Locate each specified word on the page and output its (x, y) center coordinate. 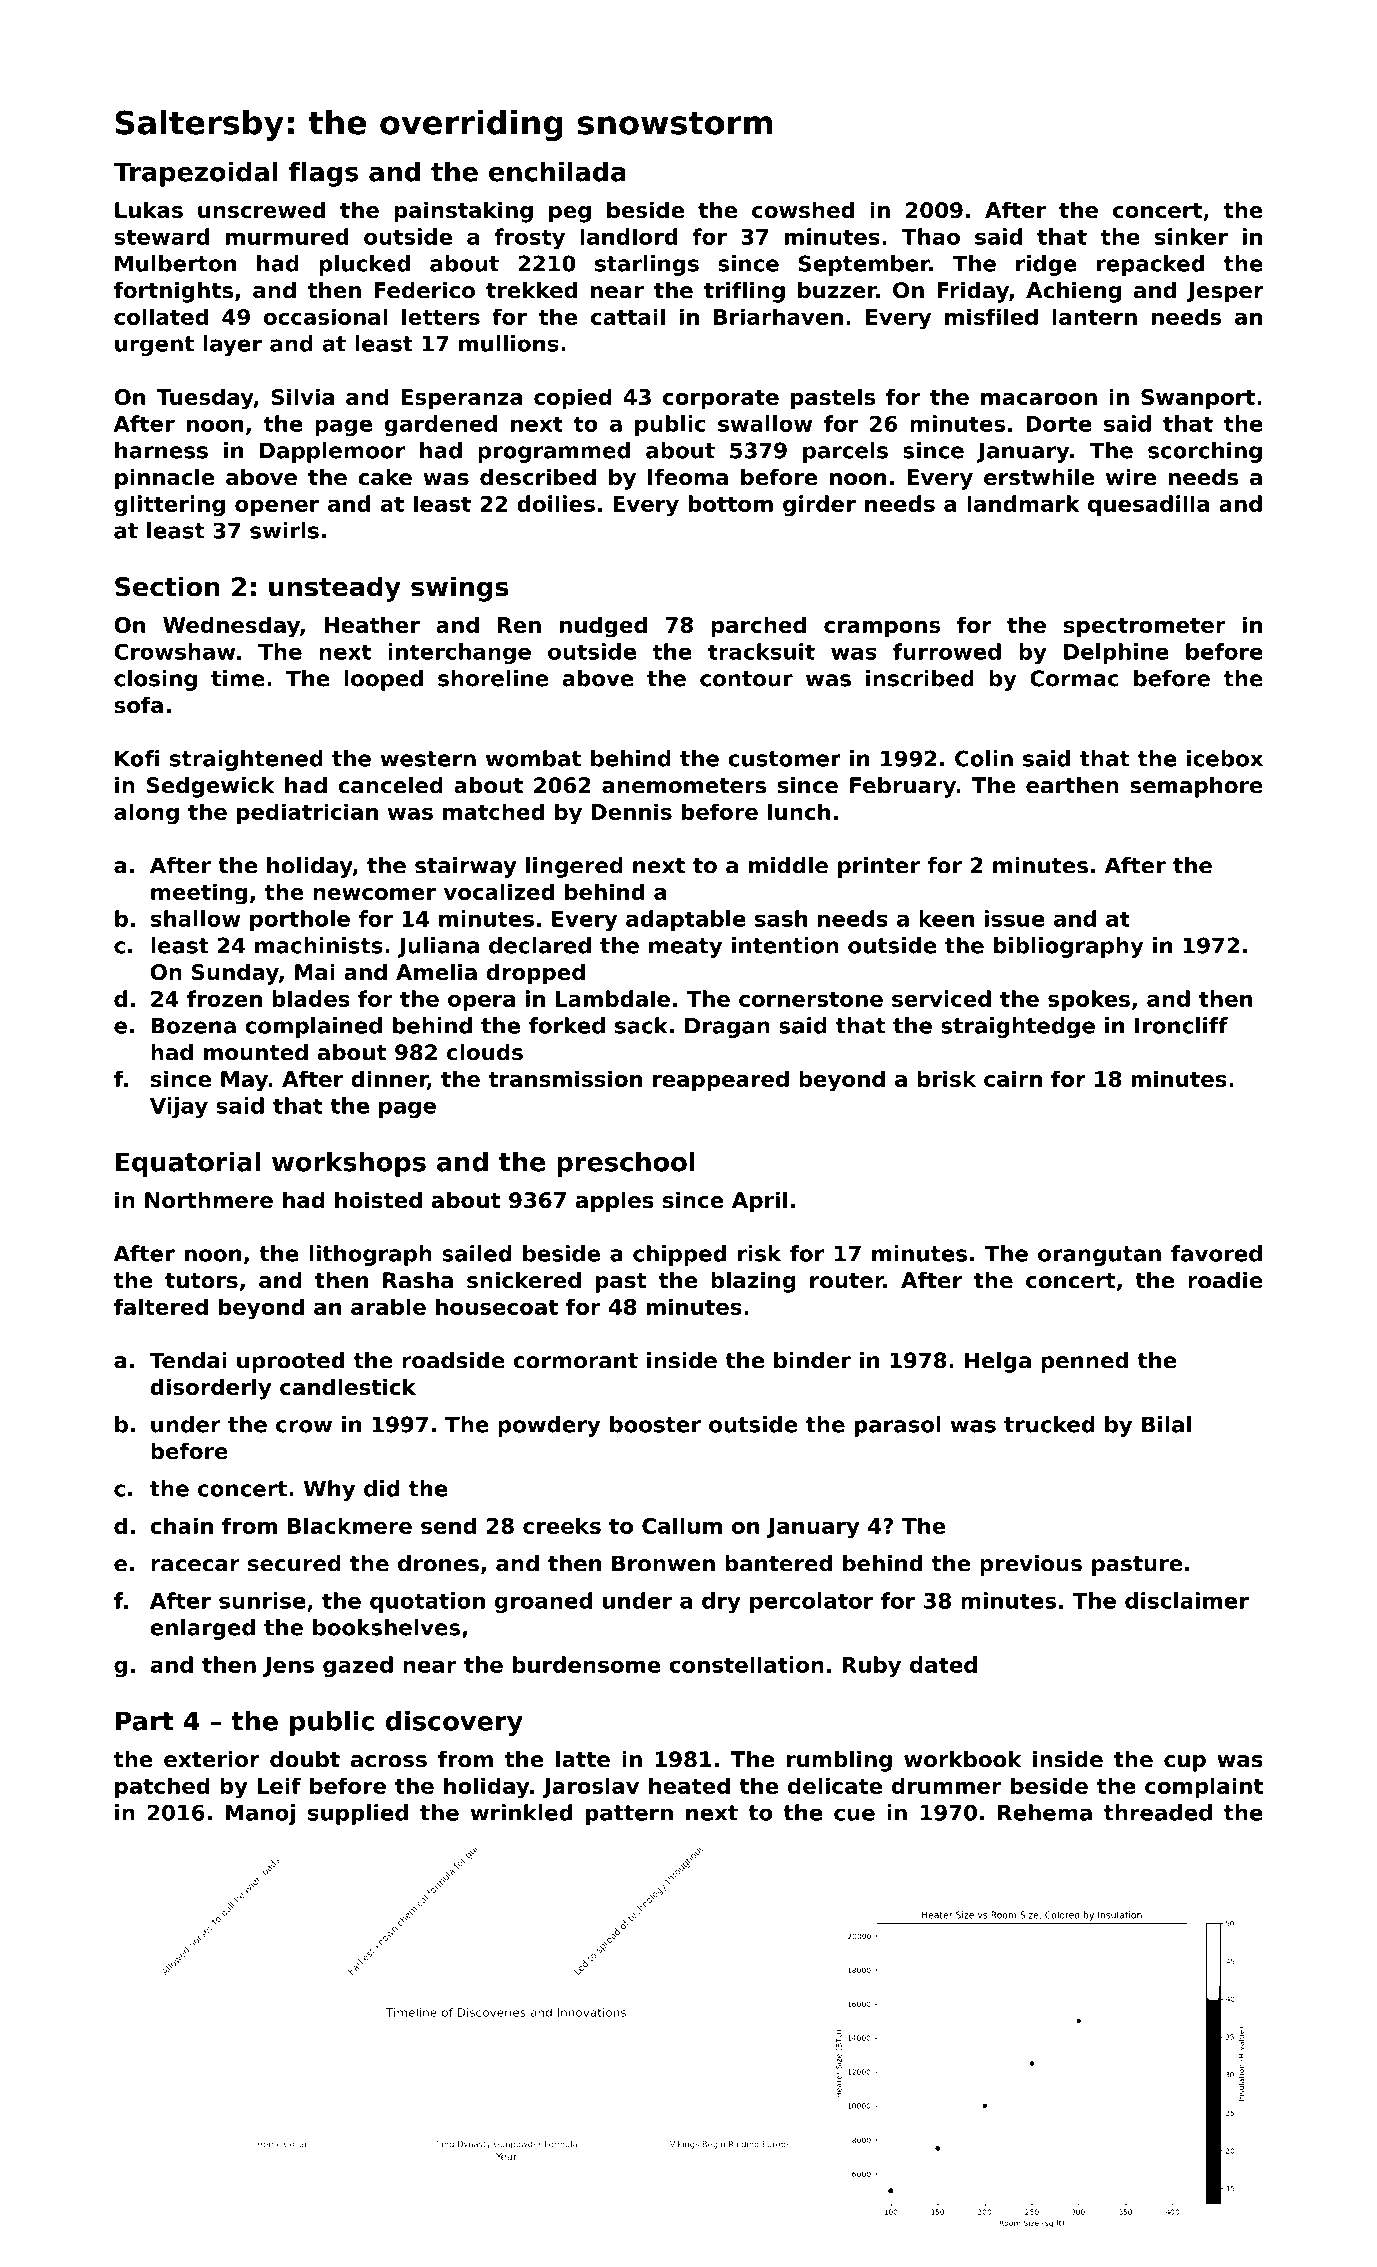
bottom (731, 503)
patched (162, 1787)
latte (583, 1759)
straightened (246, 760)
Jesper (1225, 292)
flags (323, 174)
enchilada (557, 171)
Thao (931, 236)
